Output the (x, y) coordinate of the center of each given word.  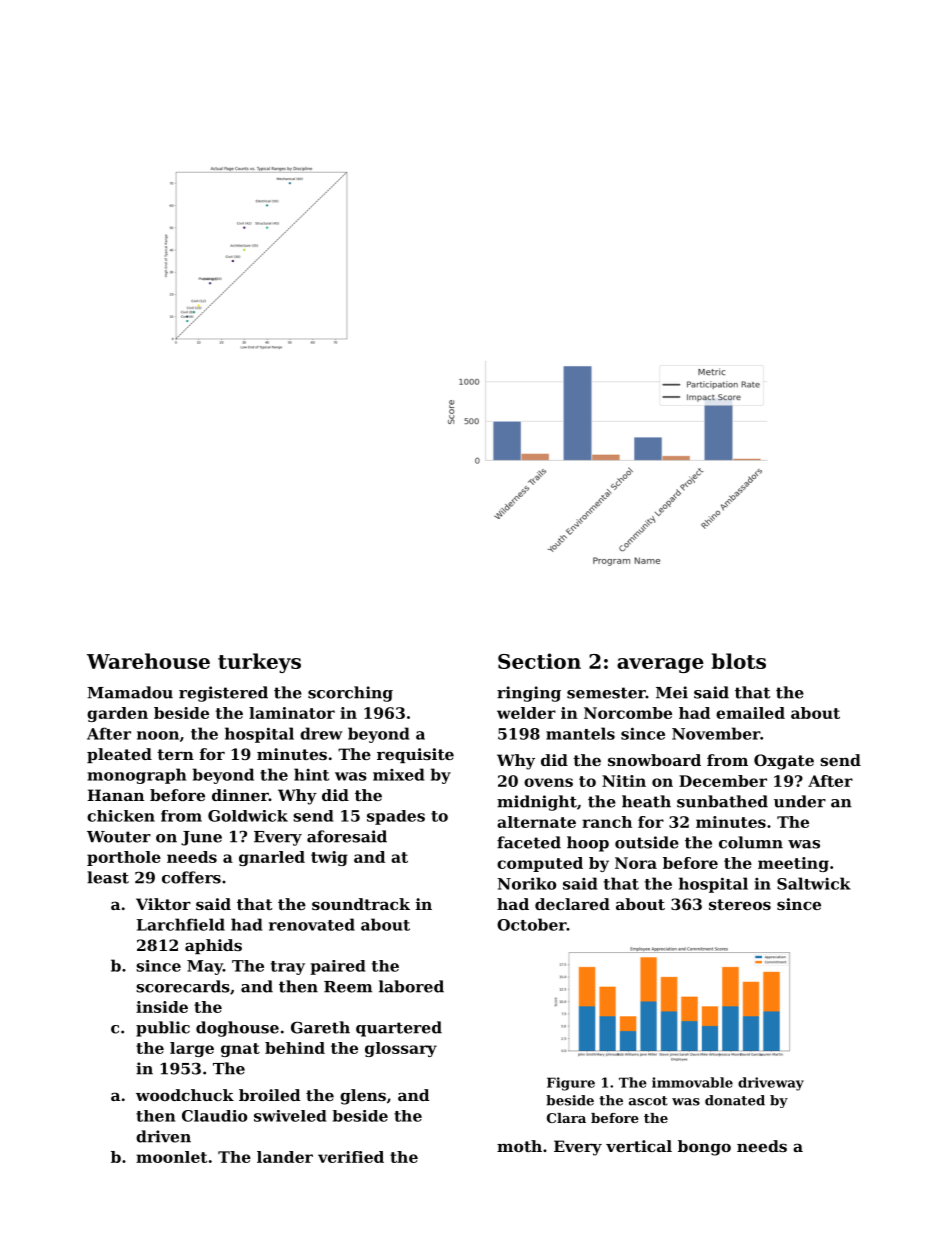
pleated (119, 755)
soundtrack (361, 904)
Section (539, 661)
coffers (191, 877)
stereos (740, 904)
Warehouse (148, 661)
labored (411, 986)
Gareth (320, 1027)
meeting (793, 864)
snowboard (654, 760)
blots (739, 661)
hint (311, 774)
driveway (771, 1084)
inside (162, 1007)
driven (163, 1136)
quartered (399, 1029)
